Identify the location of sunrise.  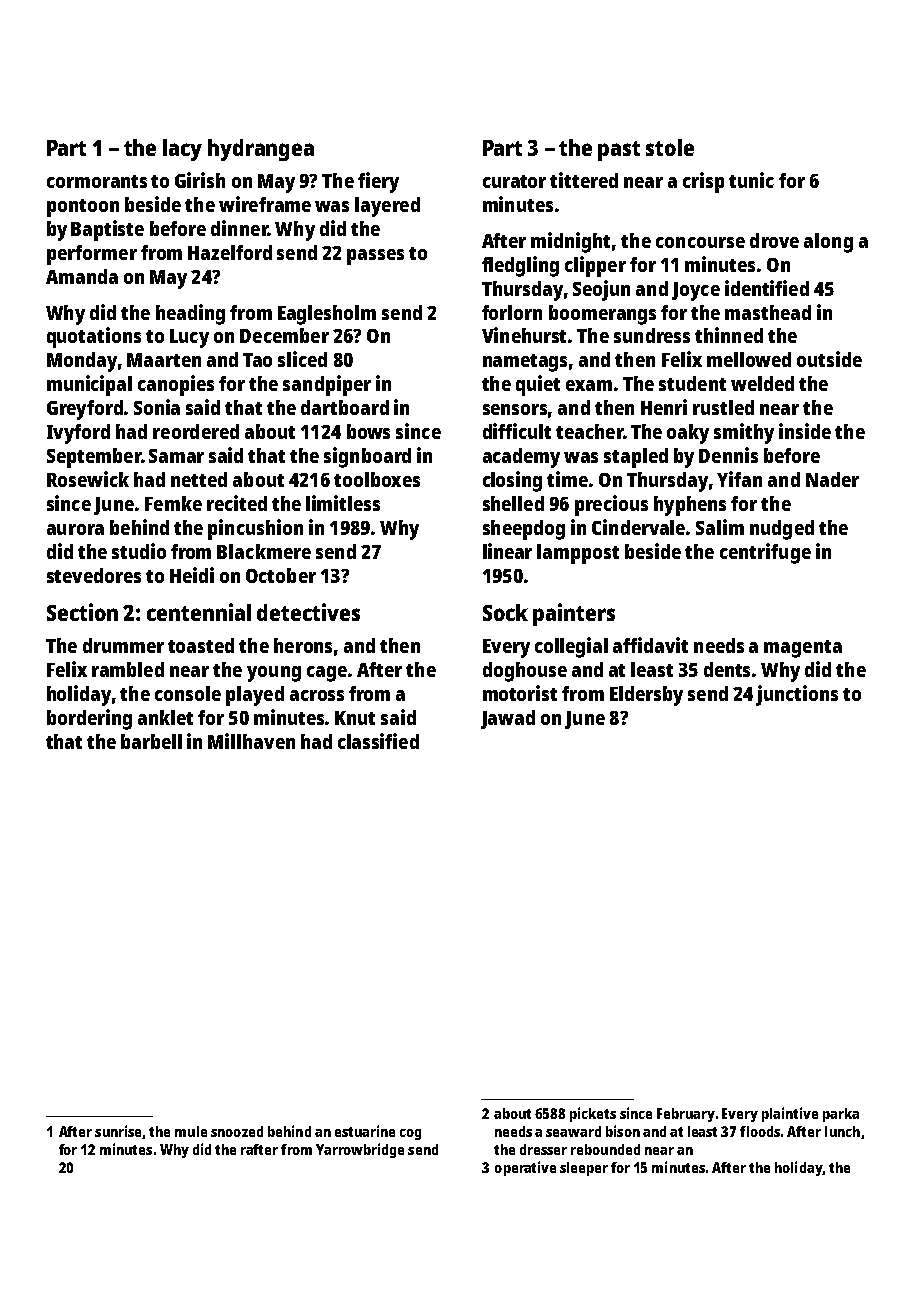
(119, 1132).
